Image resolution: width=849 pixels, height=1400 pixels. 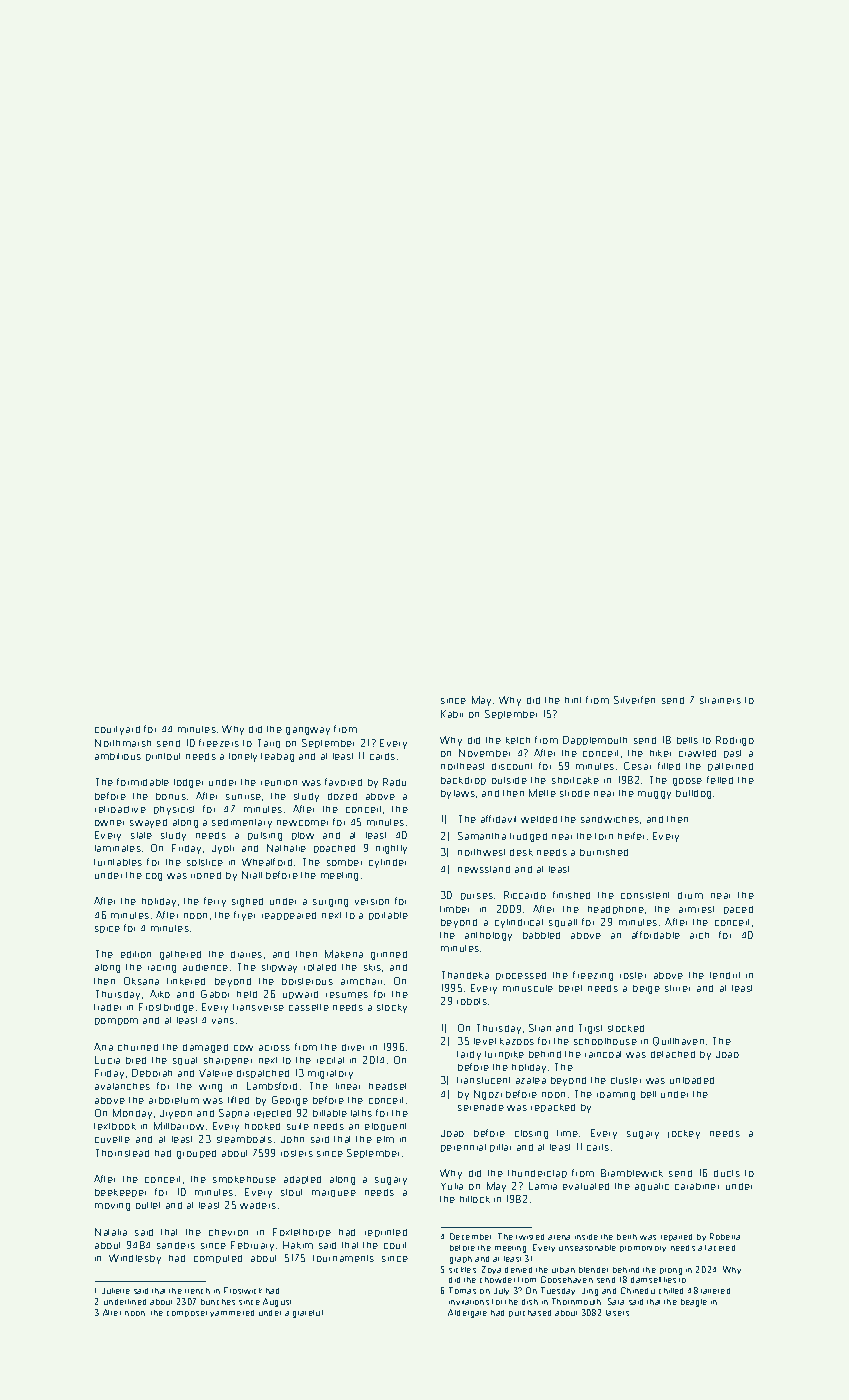 What do you see at coordinates (699, 935) in the screenshot?
I see `arch` at bounding box center [699, 935].
